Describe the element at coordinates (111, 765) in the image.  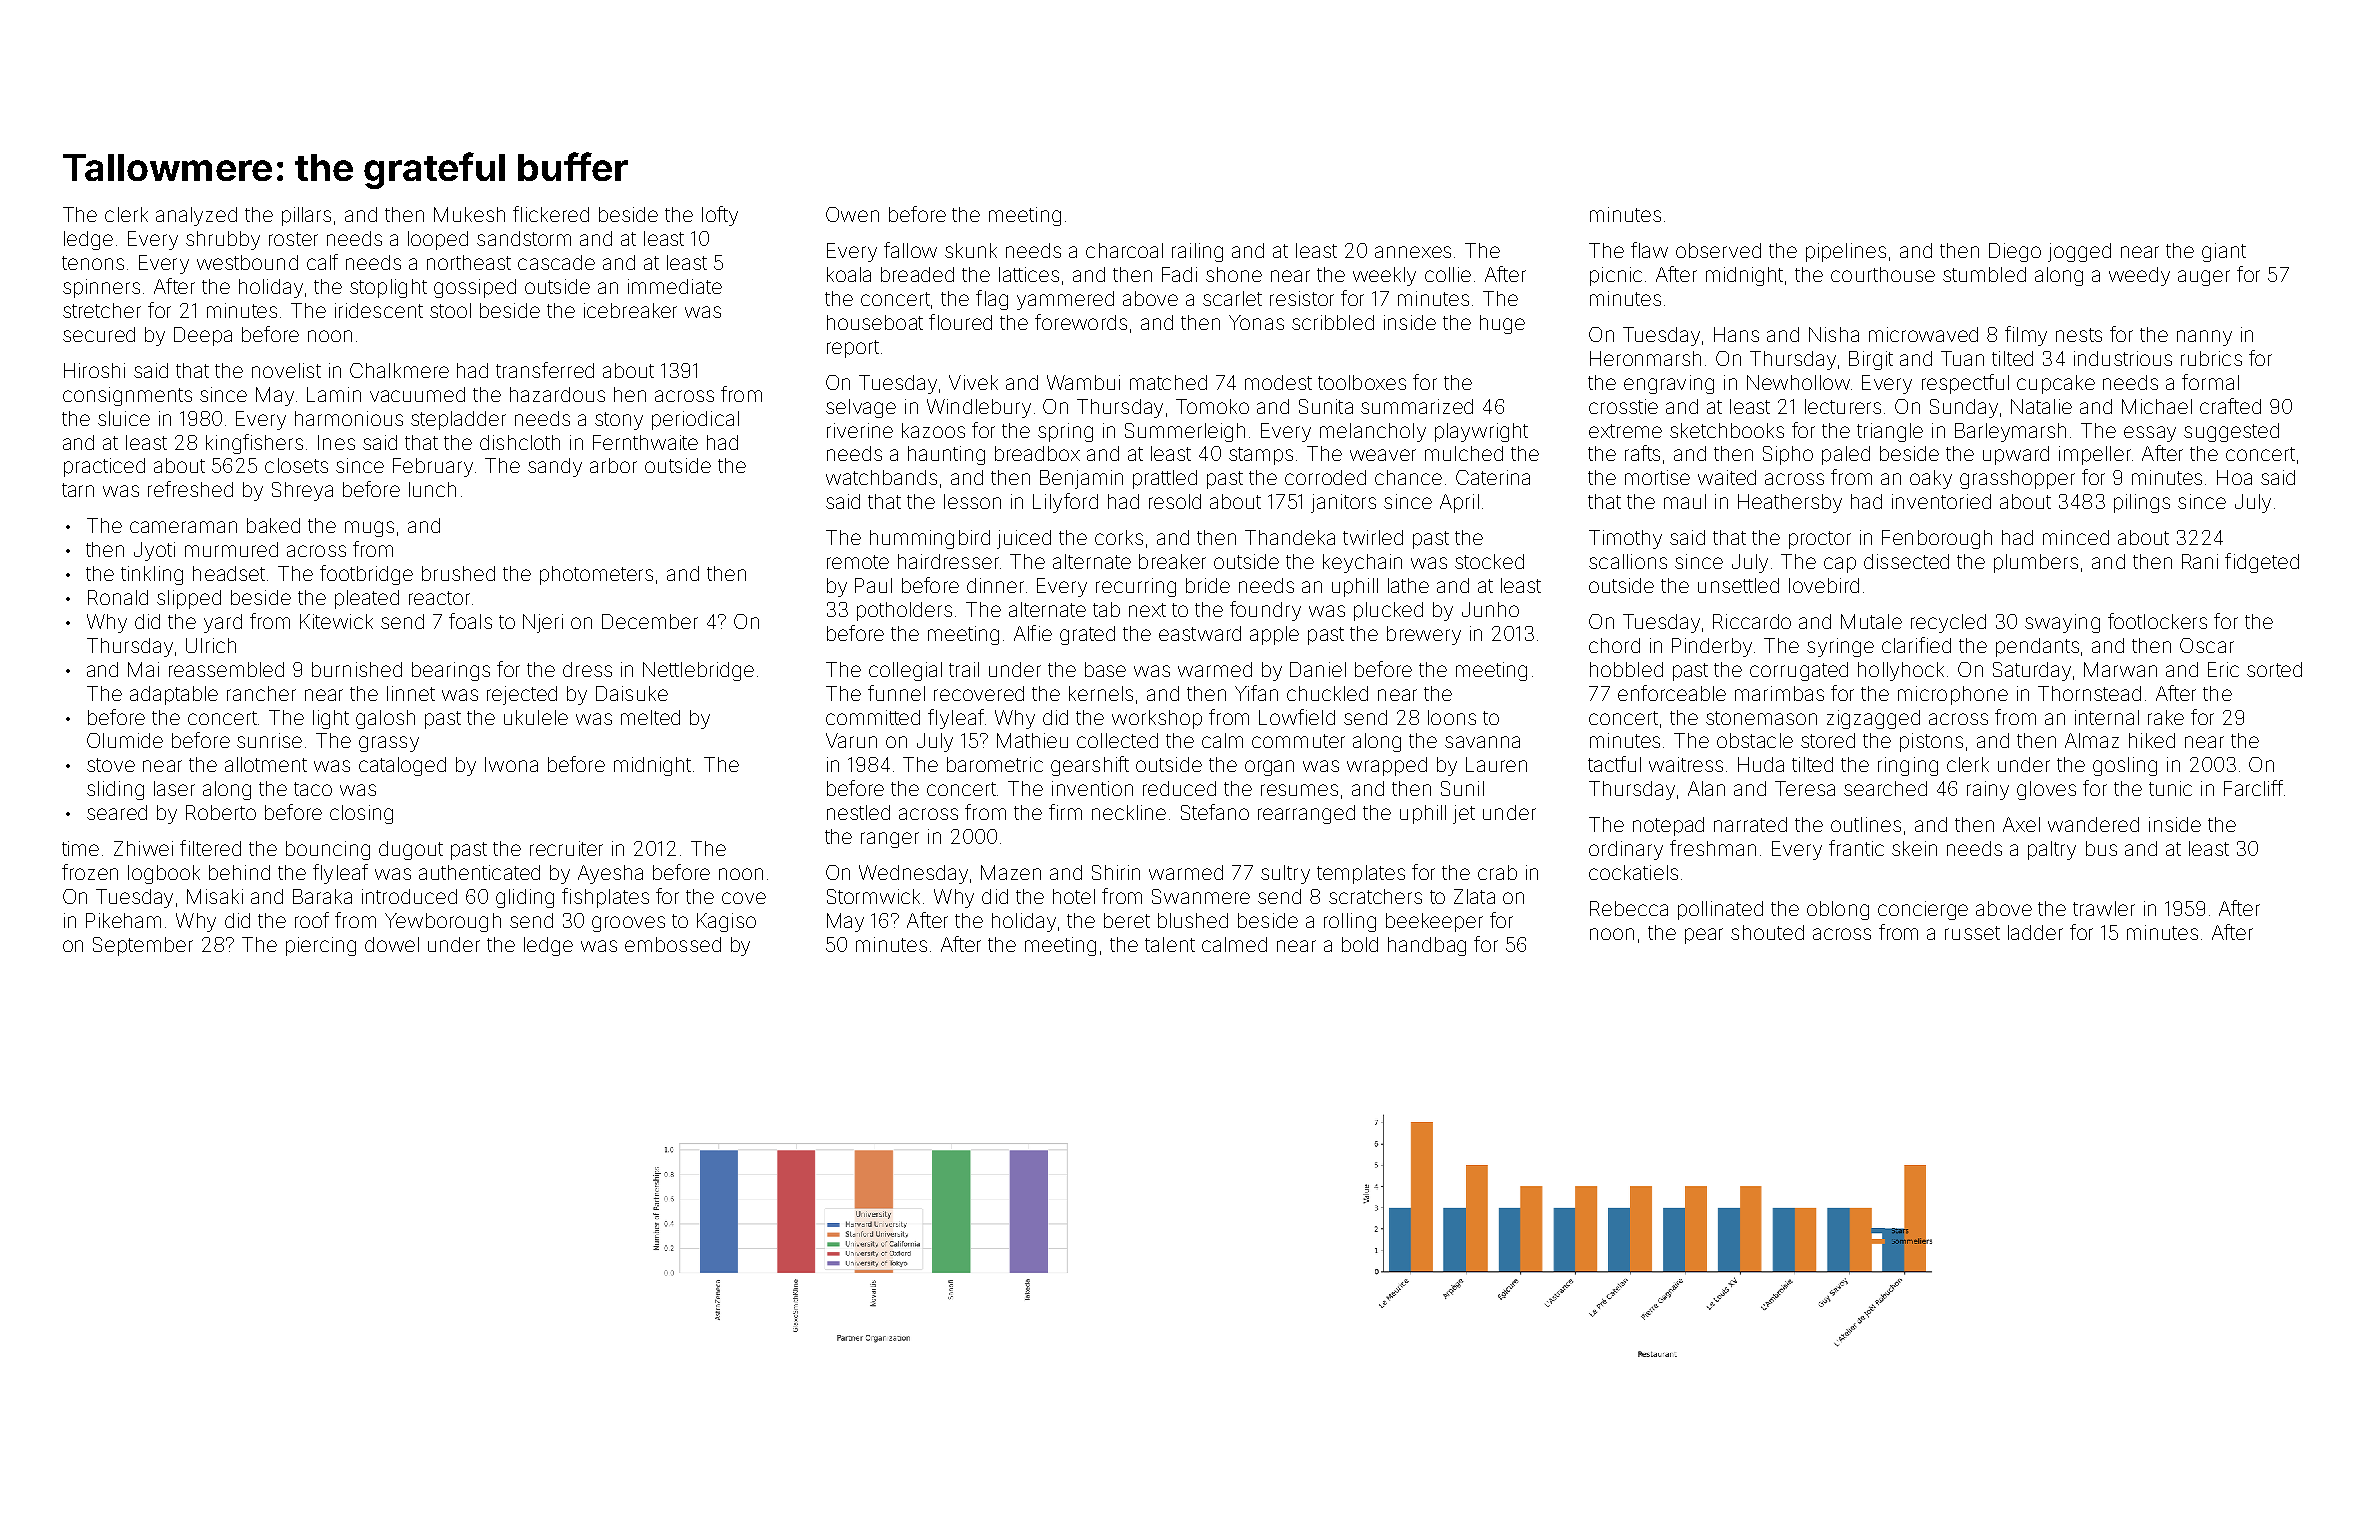
I see `stove` at that location.
